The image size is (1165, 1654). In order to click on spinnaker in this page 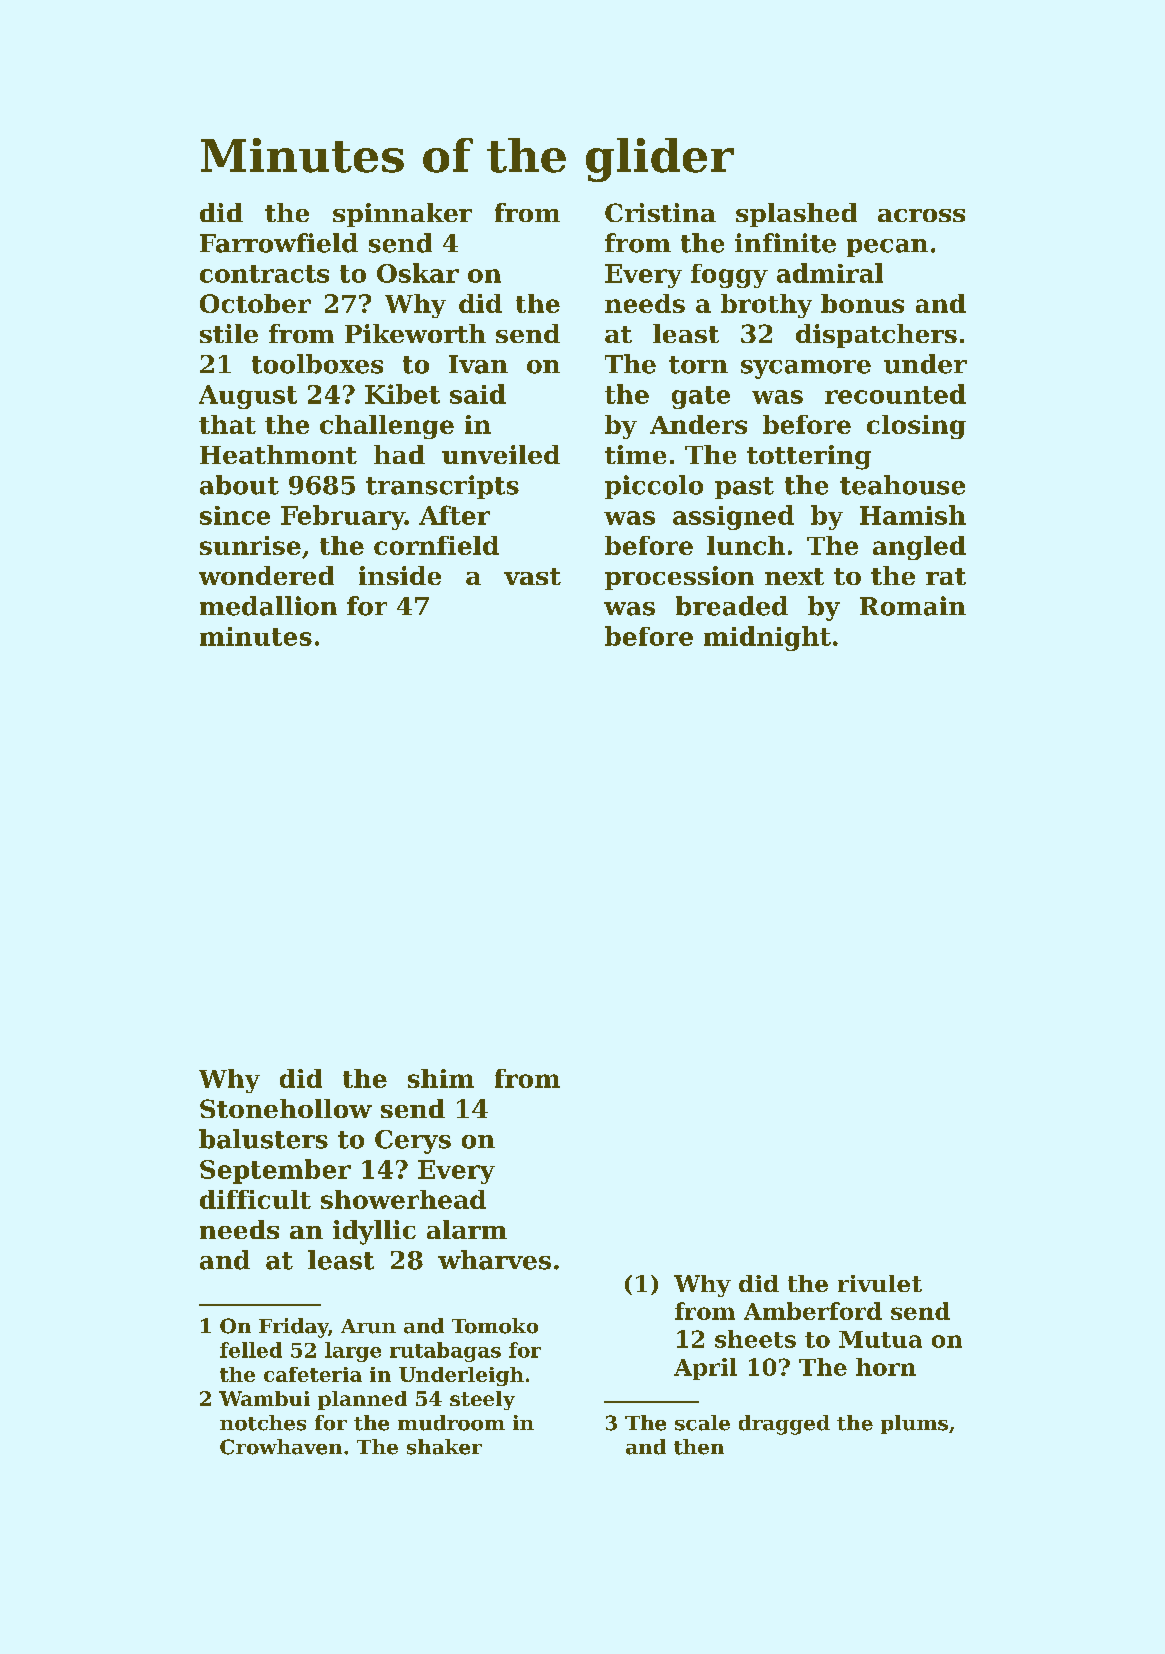, I will do `click(402, 215)`.
